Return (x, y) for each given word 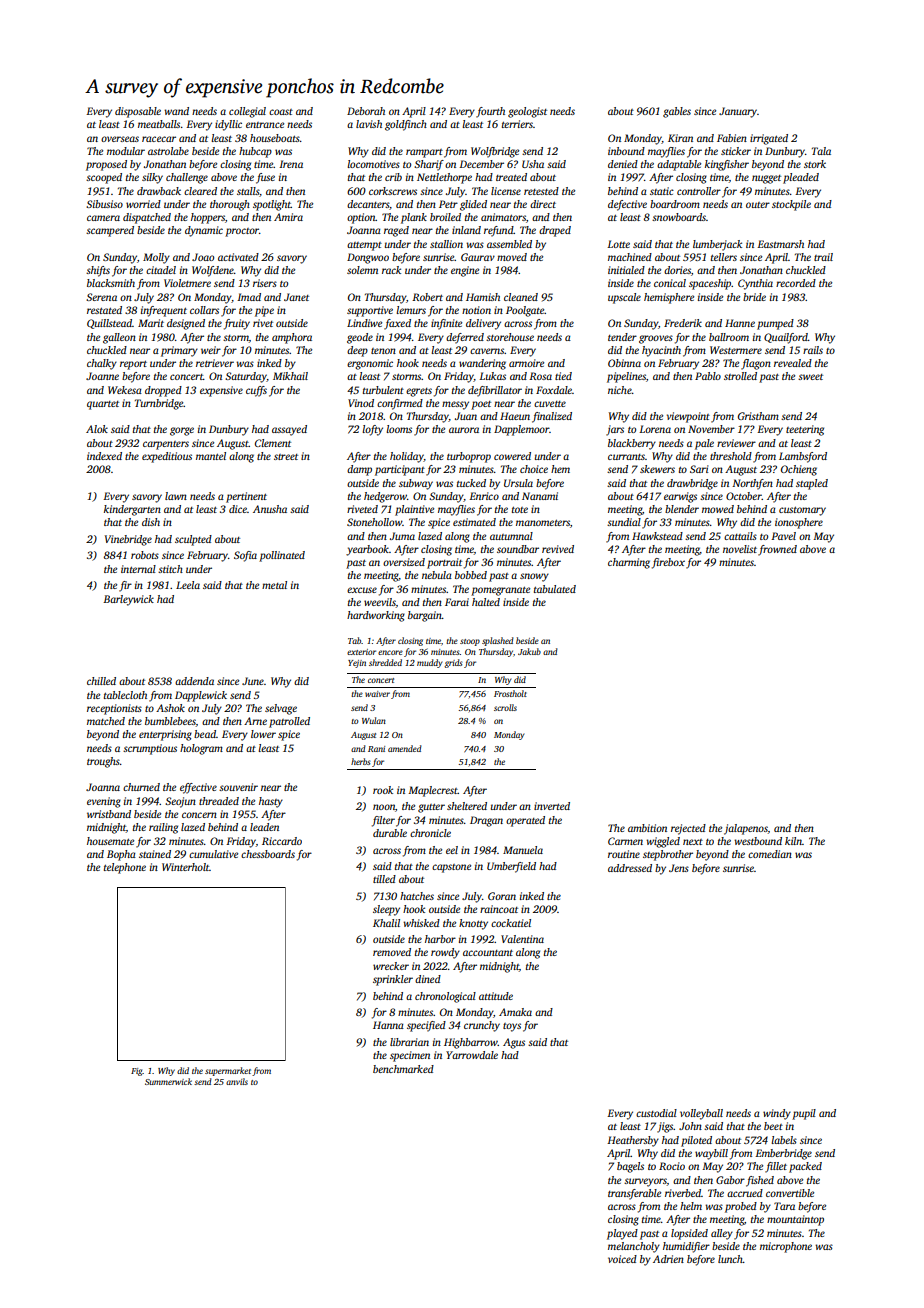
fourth (490, 112)
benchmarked (403, 1069)
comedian (770, 854)
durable (390, 833)
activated (238, 257)
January (738, 112)
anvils (237, 1081)
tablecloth (125, 695)
